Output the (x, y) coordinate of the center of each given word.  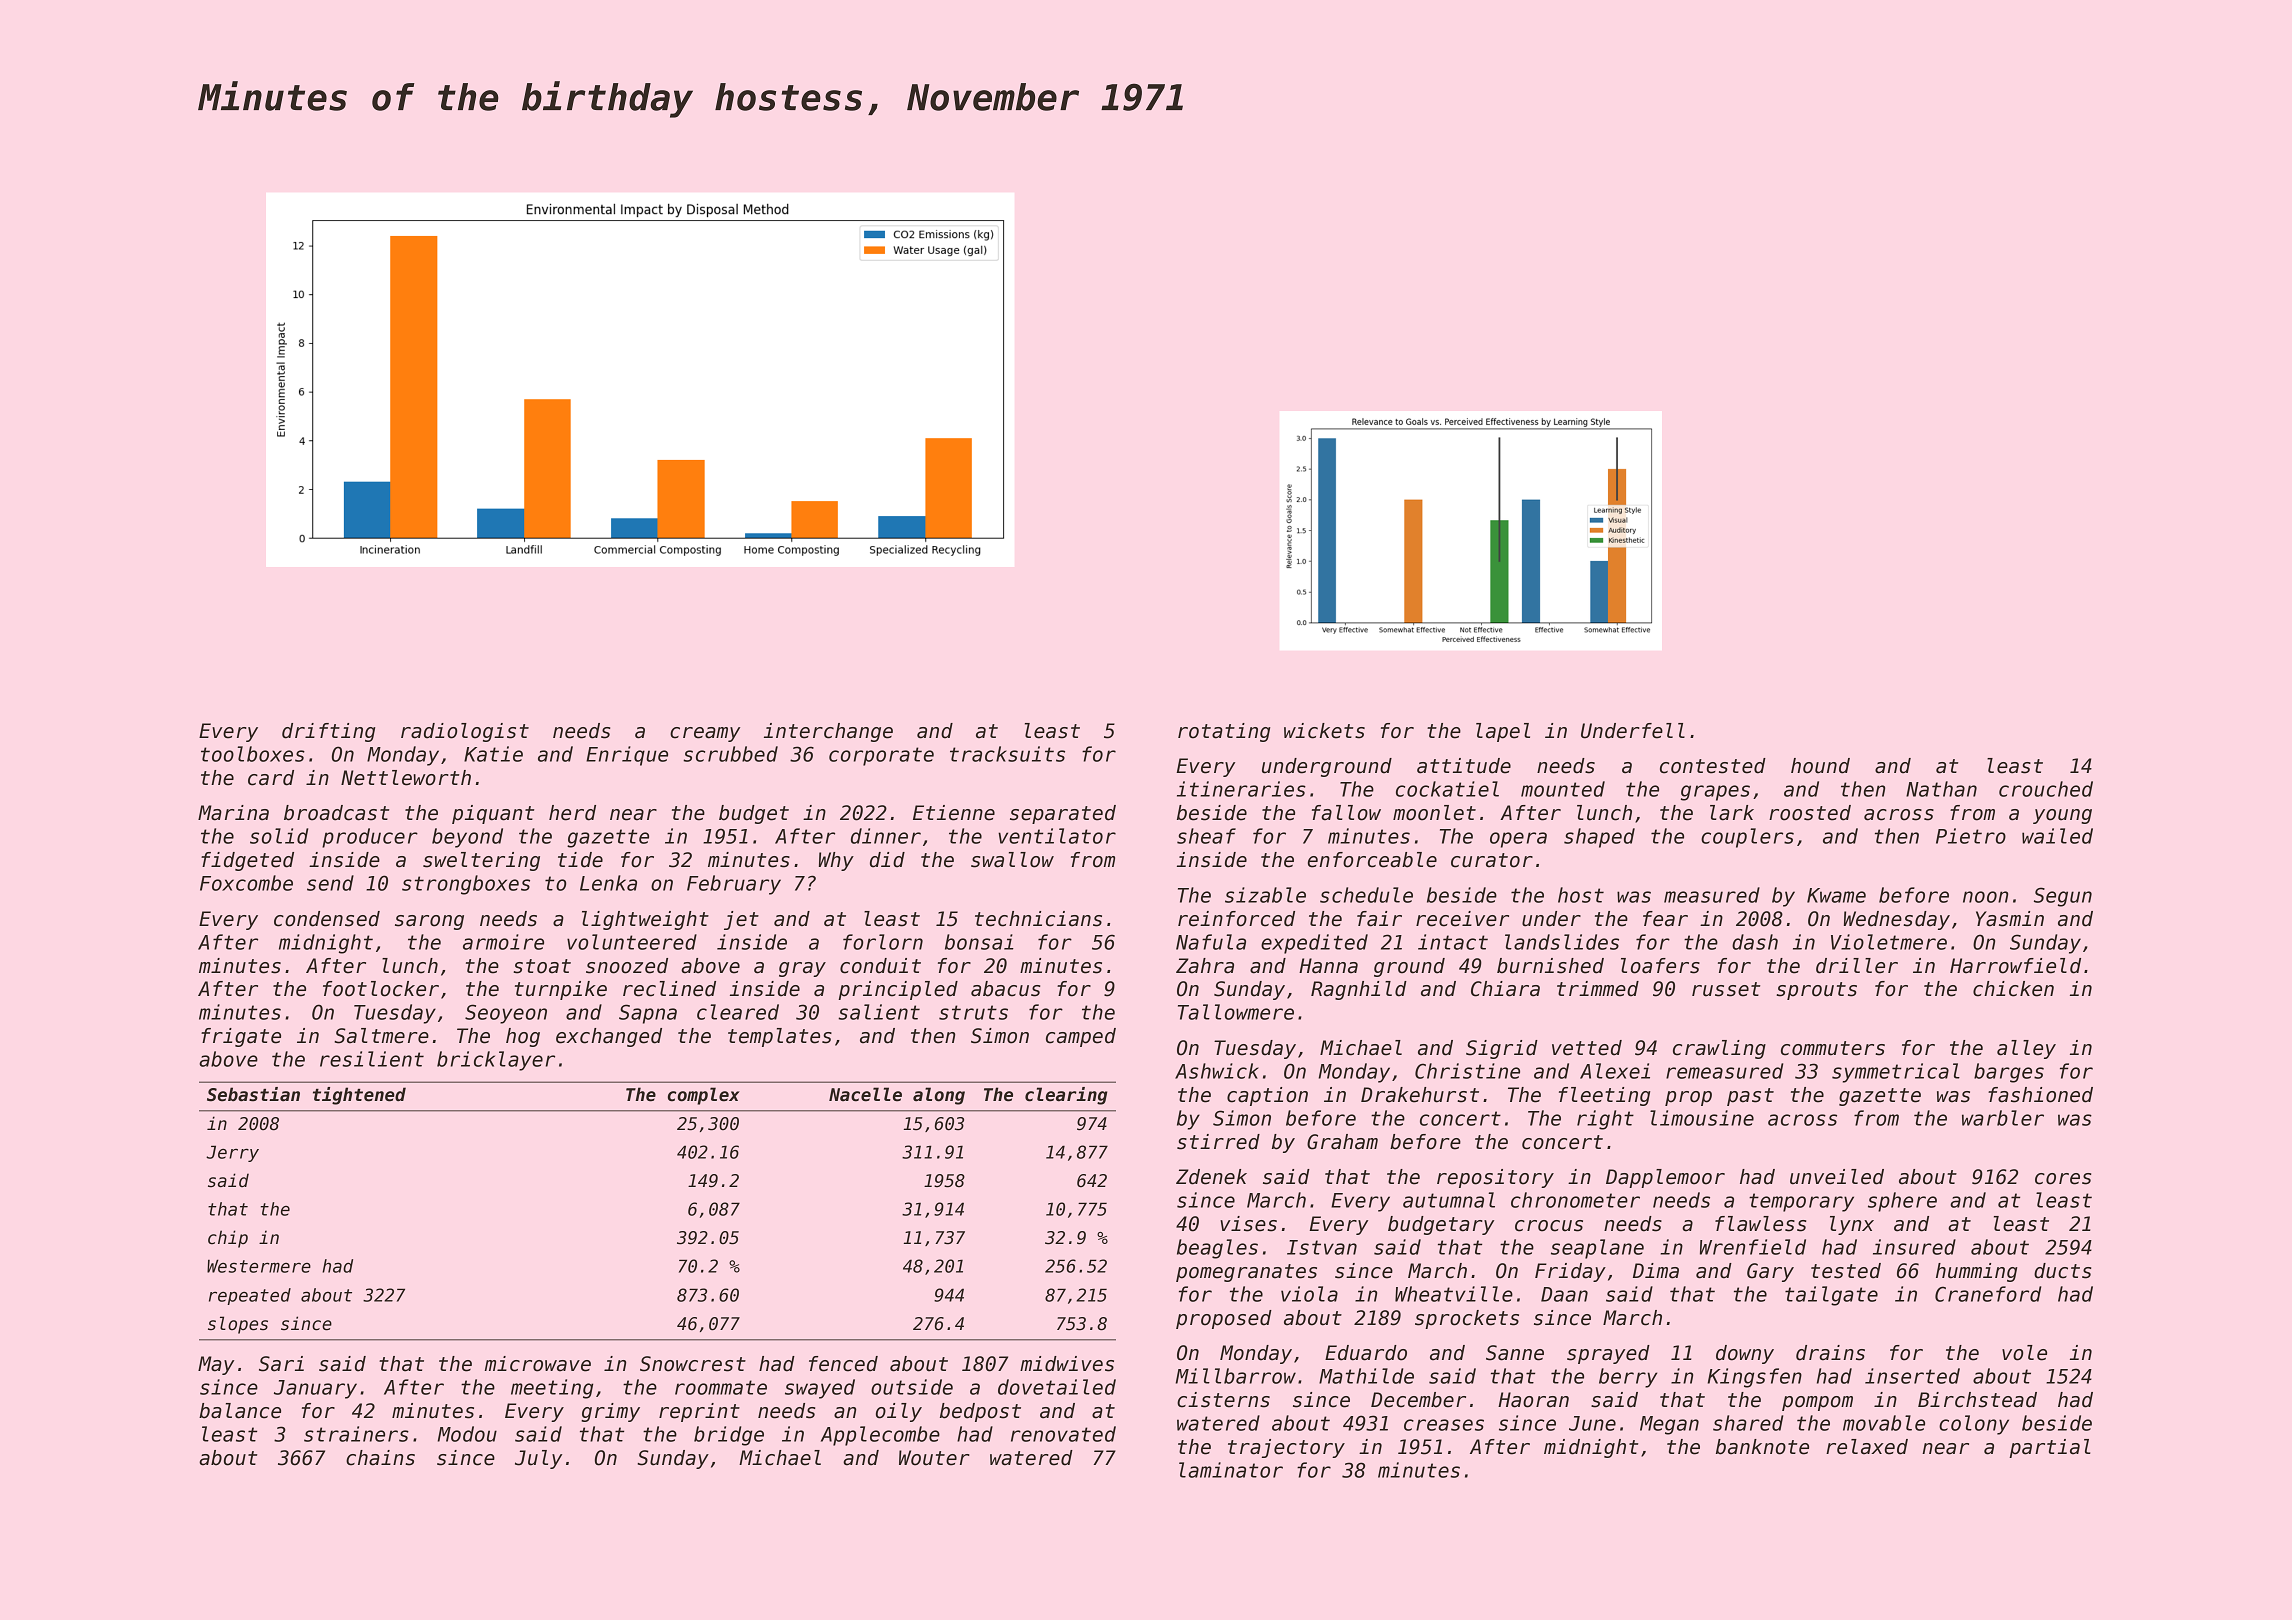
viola (1309, 1294)
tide (580, 860)
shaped (1599, 838)
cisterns (1223, 1400)
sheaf (1206, 836)
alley (2026, 1049)
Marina (233, 813)
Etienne (954, 813)
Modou (467, 1434)
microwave (538, 1364)
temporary (1801, 1202)
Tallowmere (1236, 1012)
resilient (372, 1059)
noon (1985, 897)
